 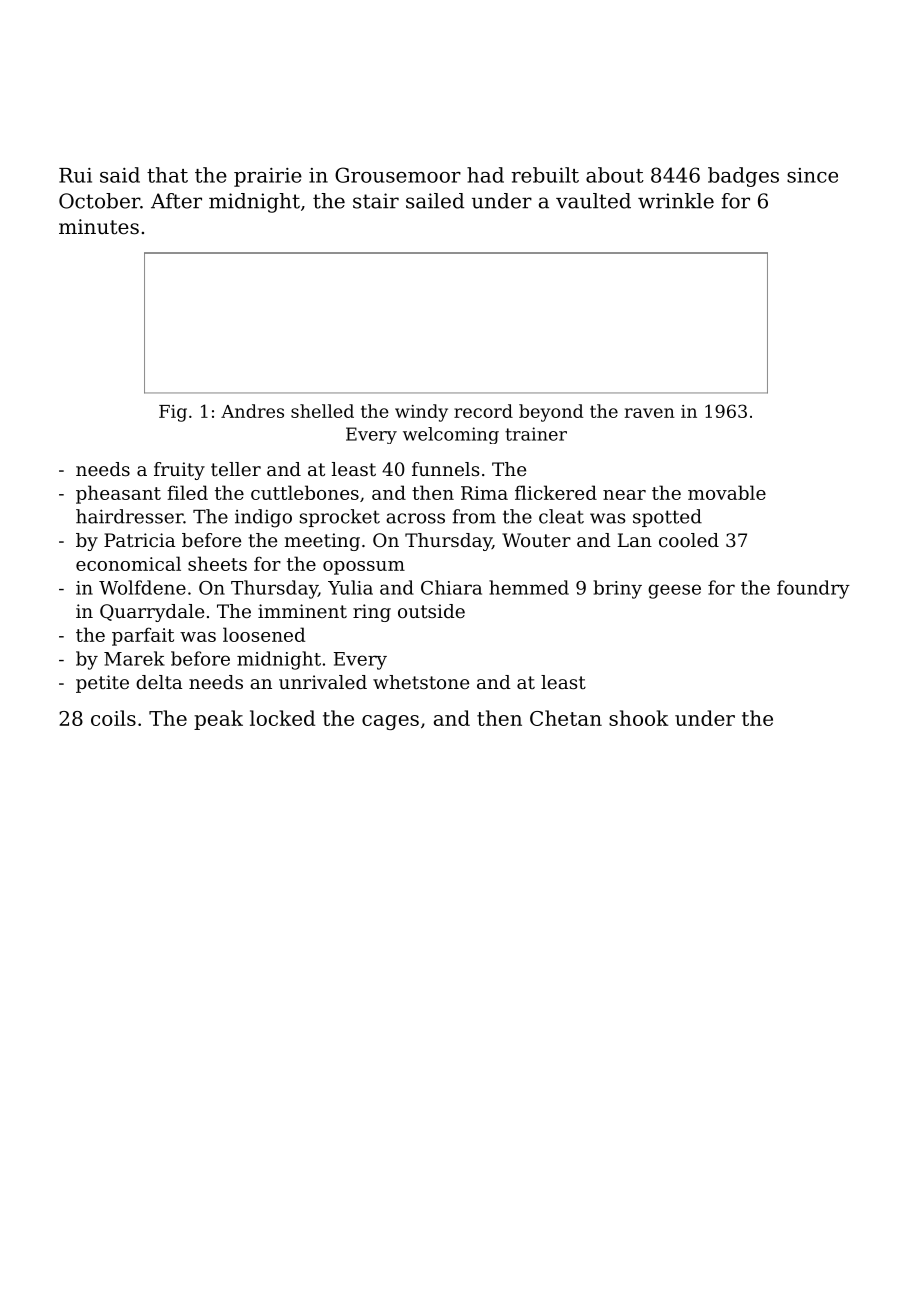 I want to click on coils, so click(x=113, y=718).
